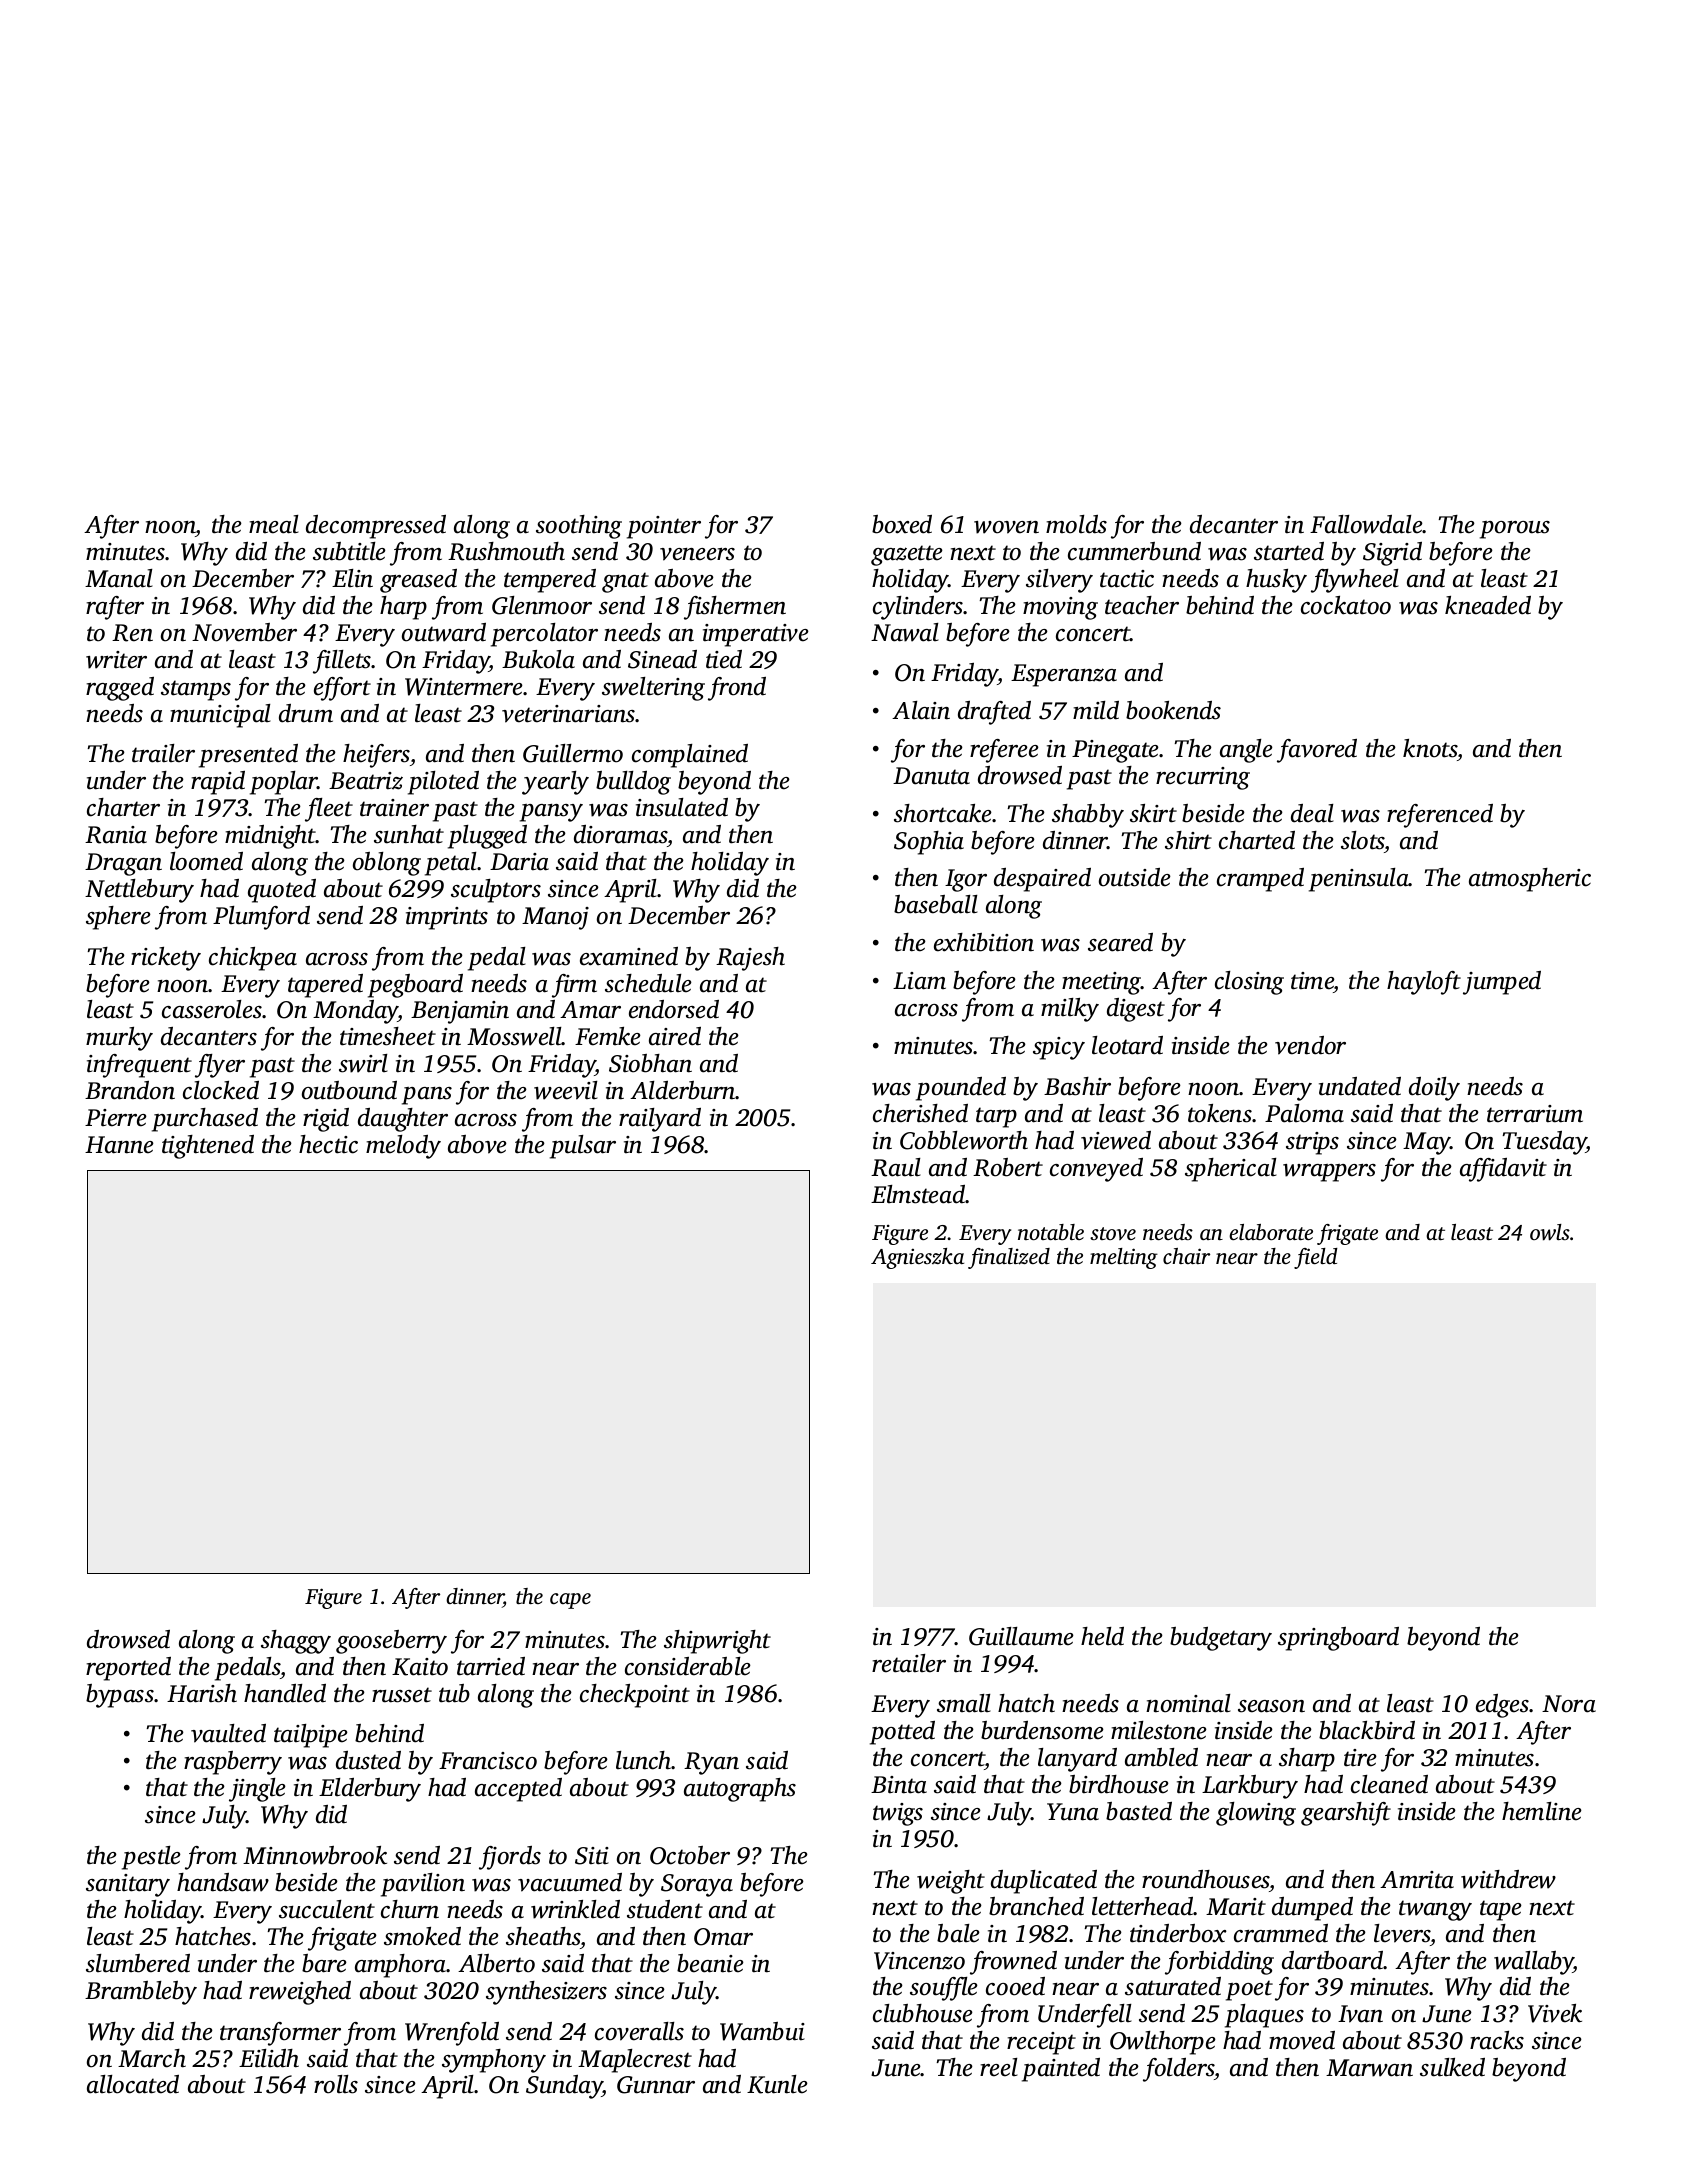 This image has width=1683, height=2178. What do you see at coordinates (1316, 1258) in the image?
I see `field` at bounding box center [1316, 1258].
